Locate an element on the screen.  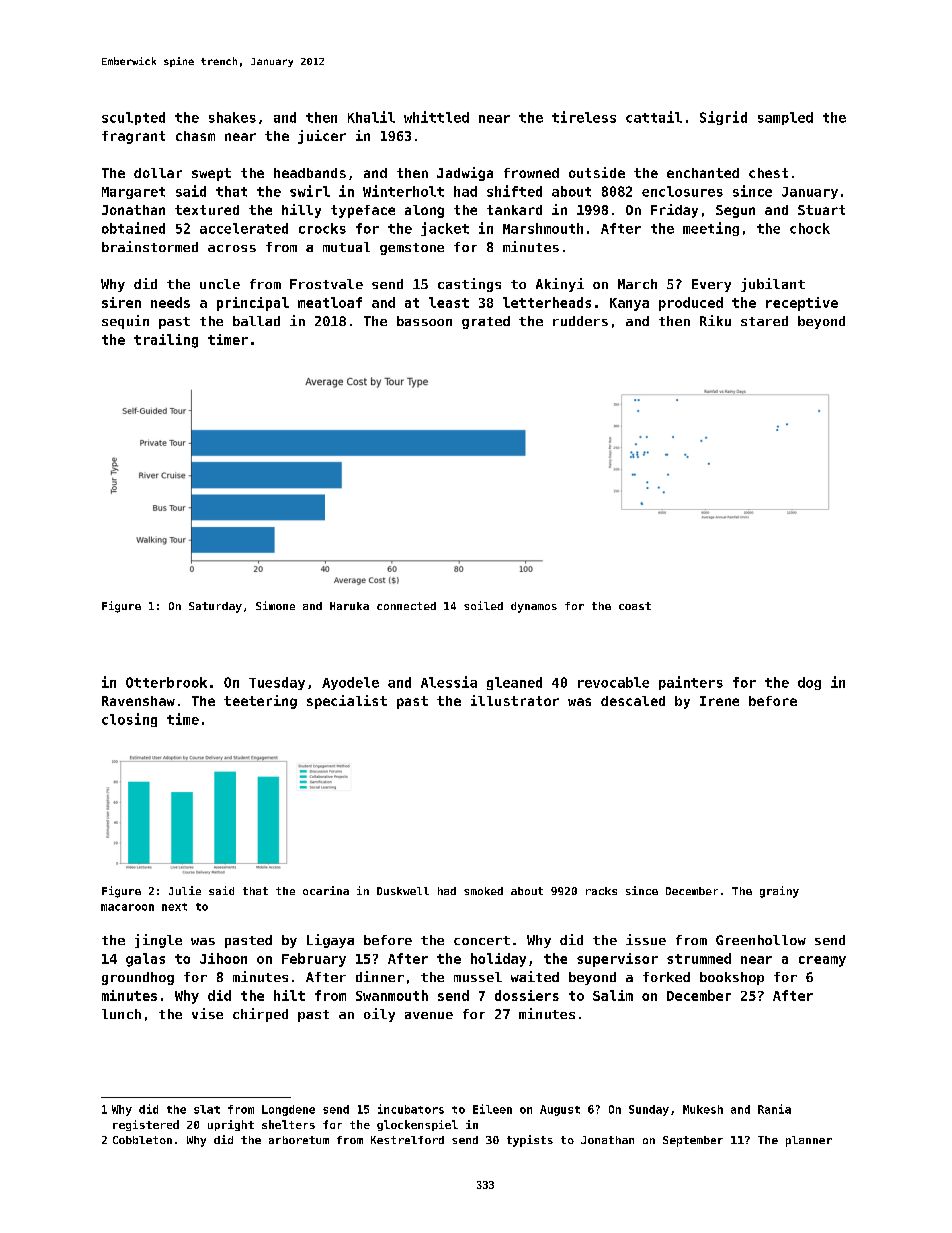
sequin is located at coordinates (125, 322).
